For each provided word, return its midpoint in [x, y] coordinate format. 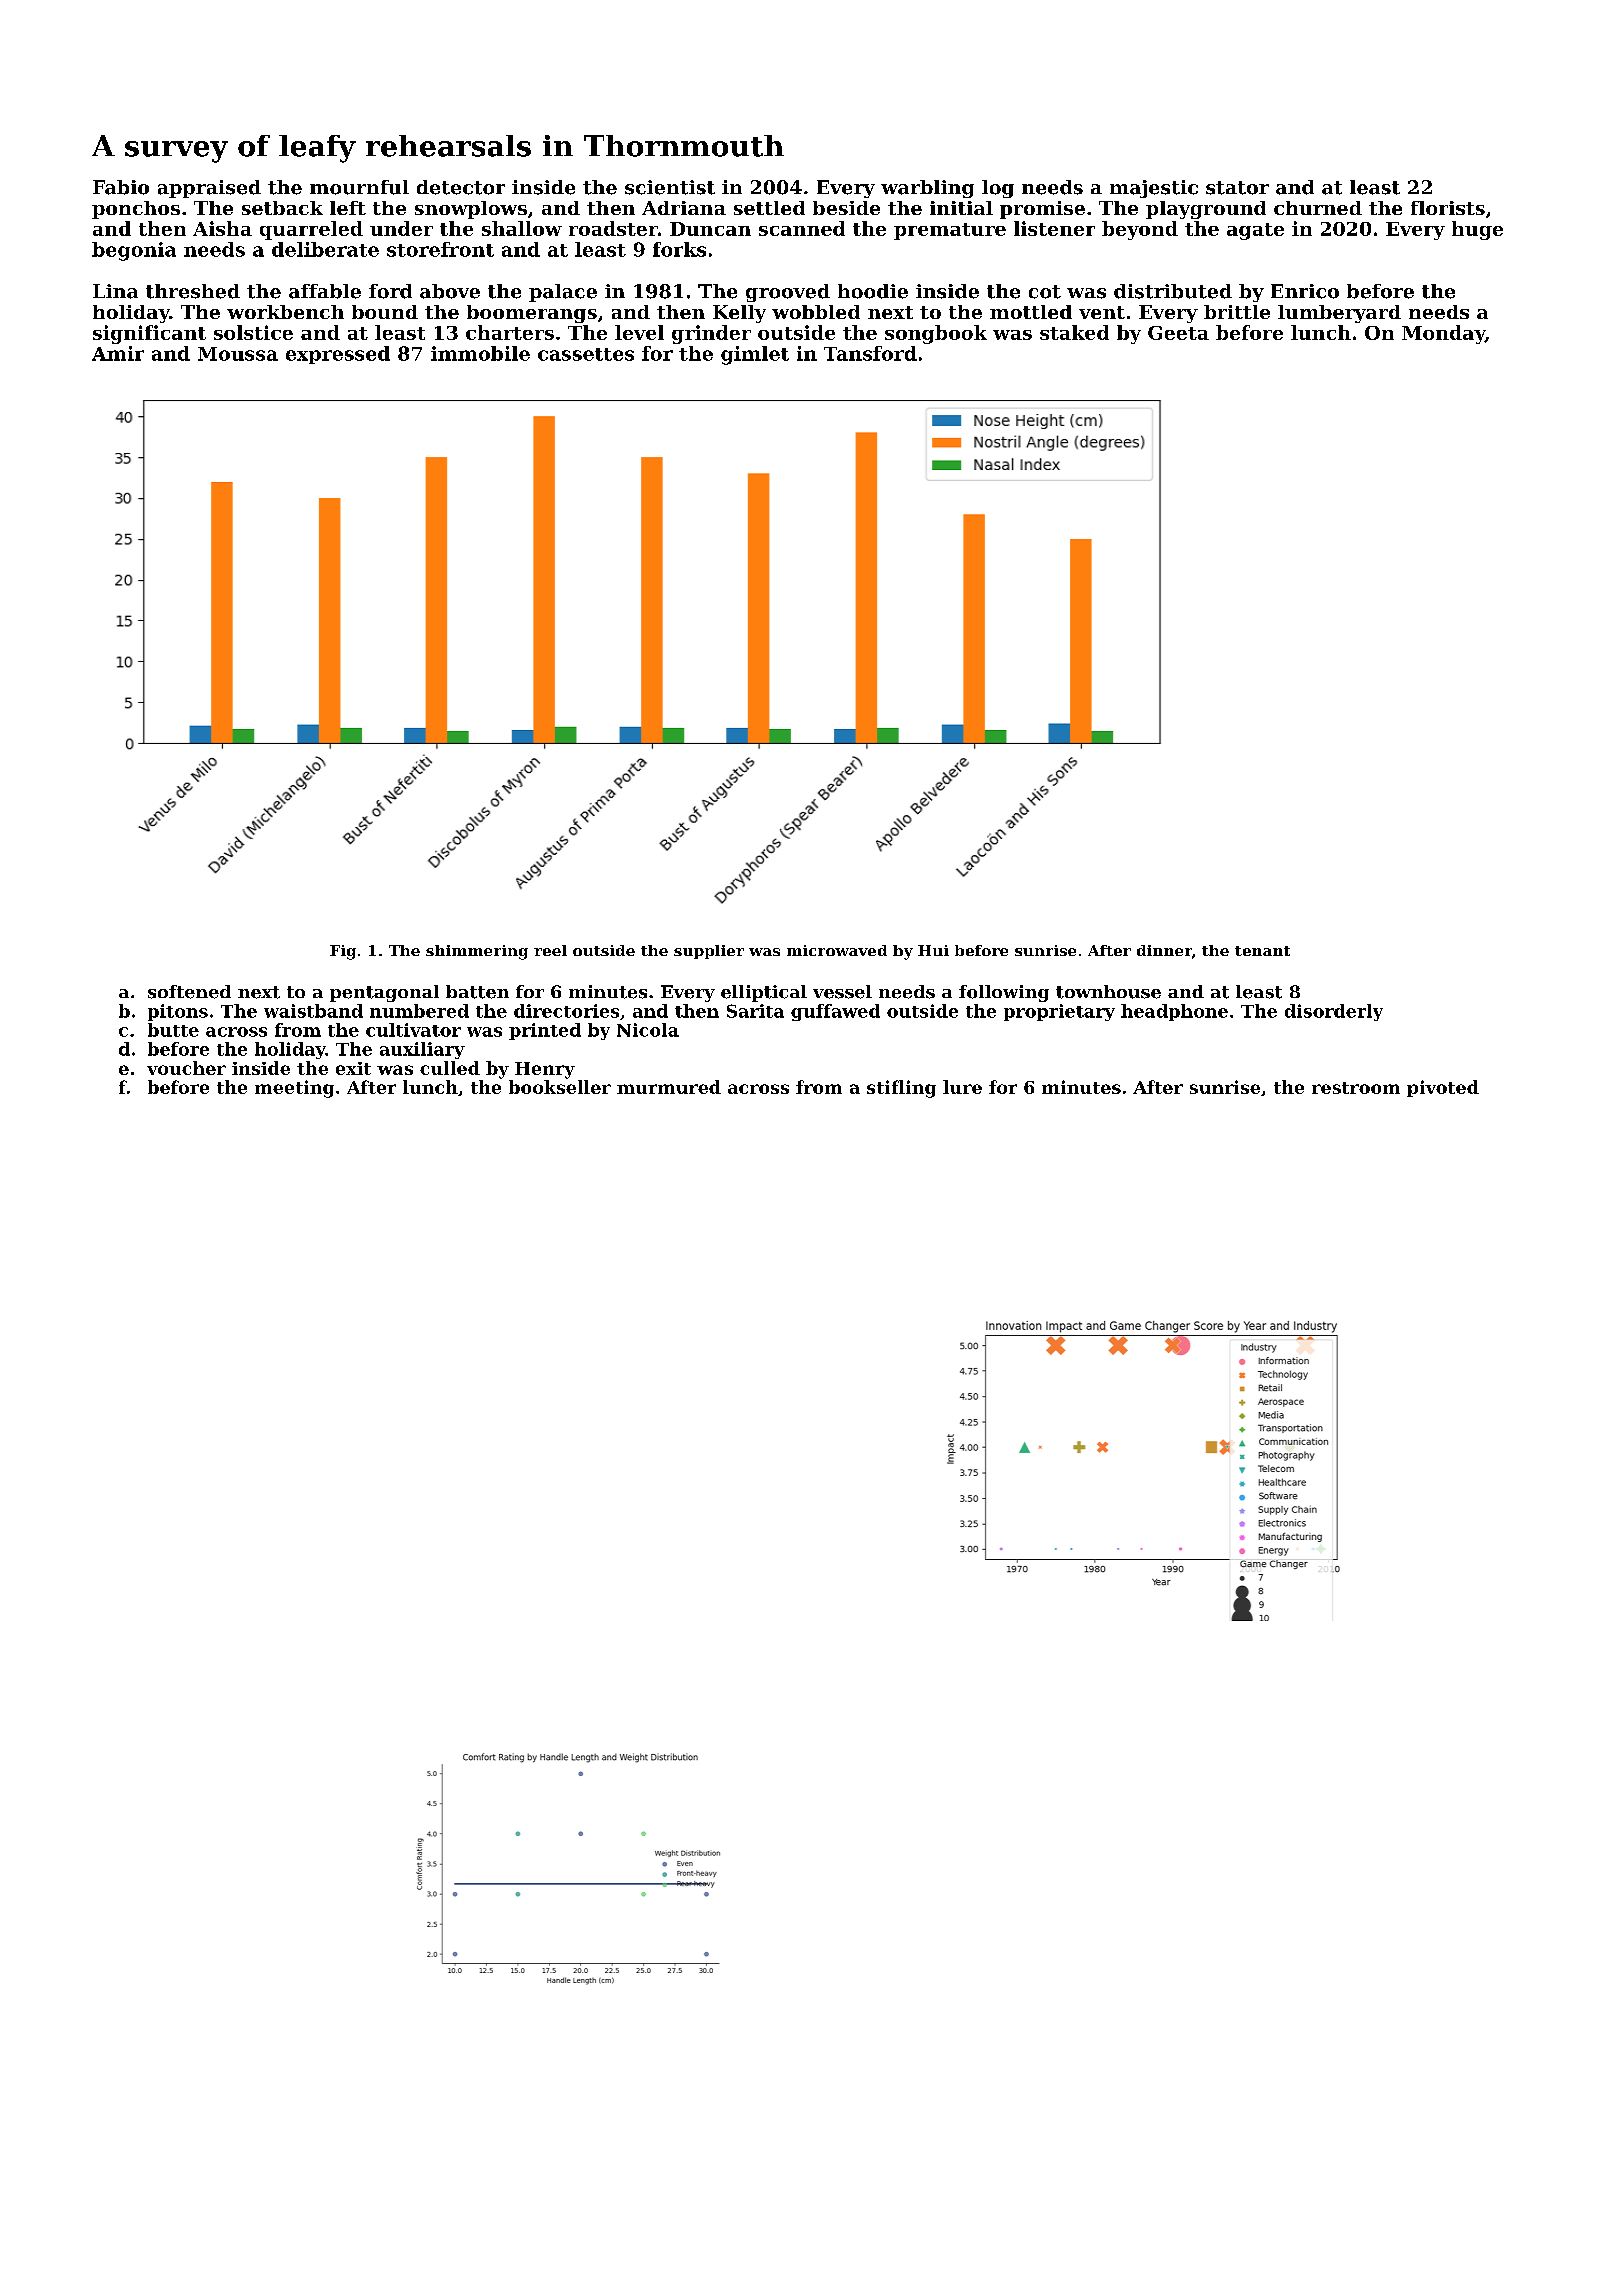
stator [1237, 188]
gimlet [755, 355]
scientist [670, 187]
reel [550, 950]
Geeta [1178, 333]
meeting [294, 1089]
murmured [669, 1087]
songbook [936, 334]
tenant [1262, 951]
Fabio [121, 187]
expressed [338, 355]
